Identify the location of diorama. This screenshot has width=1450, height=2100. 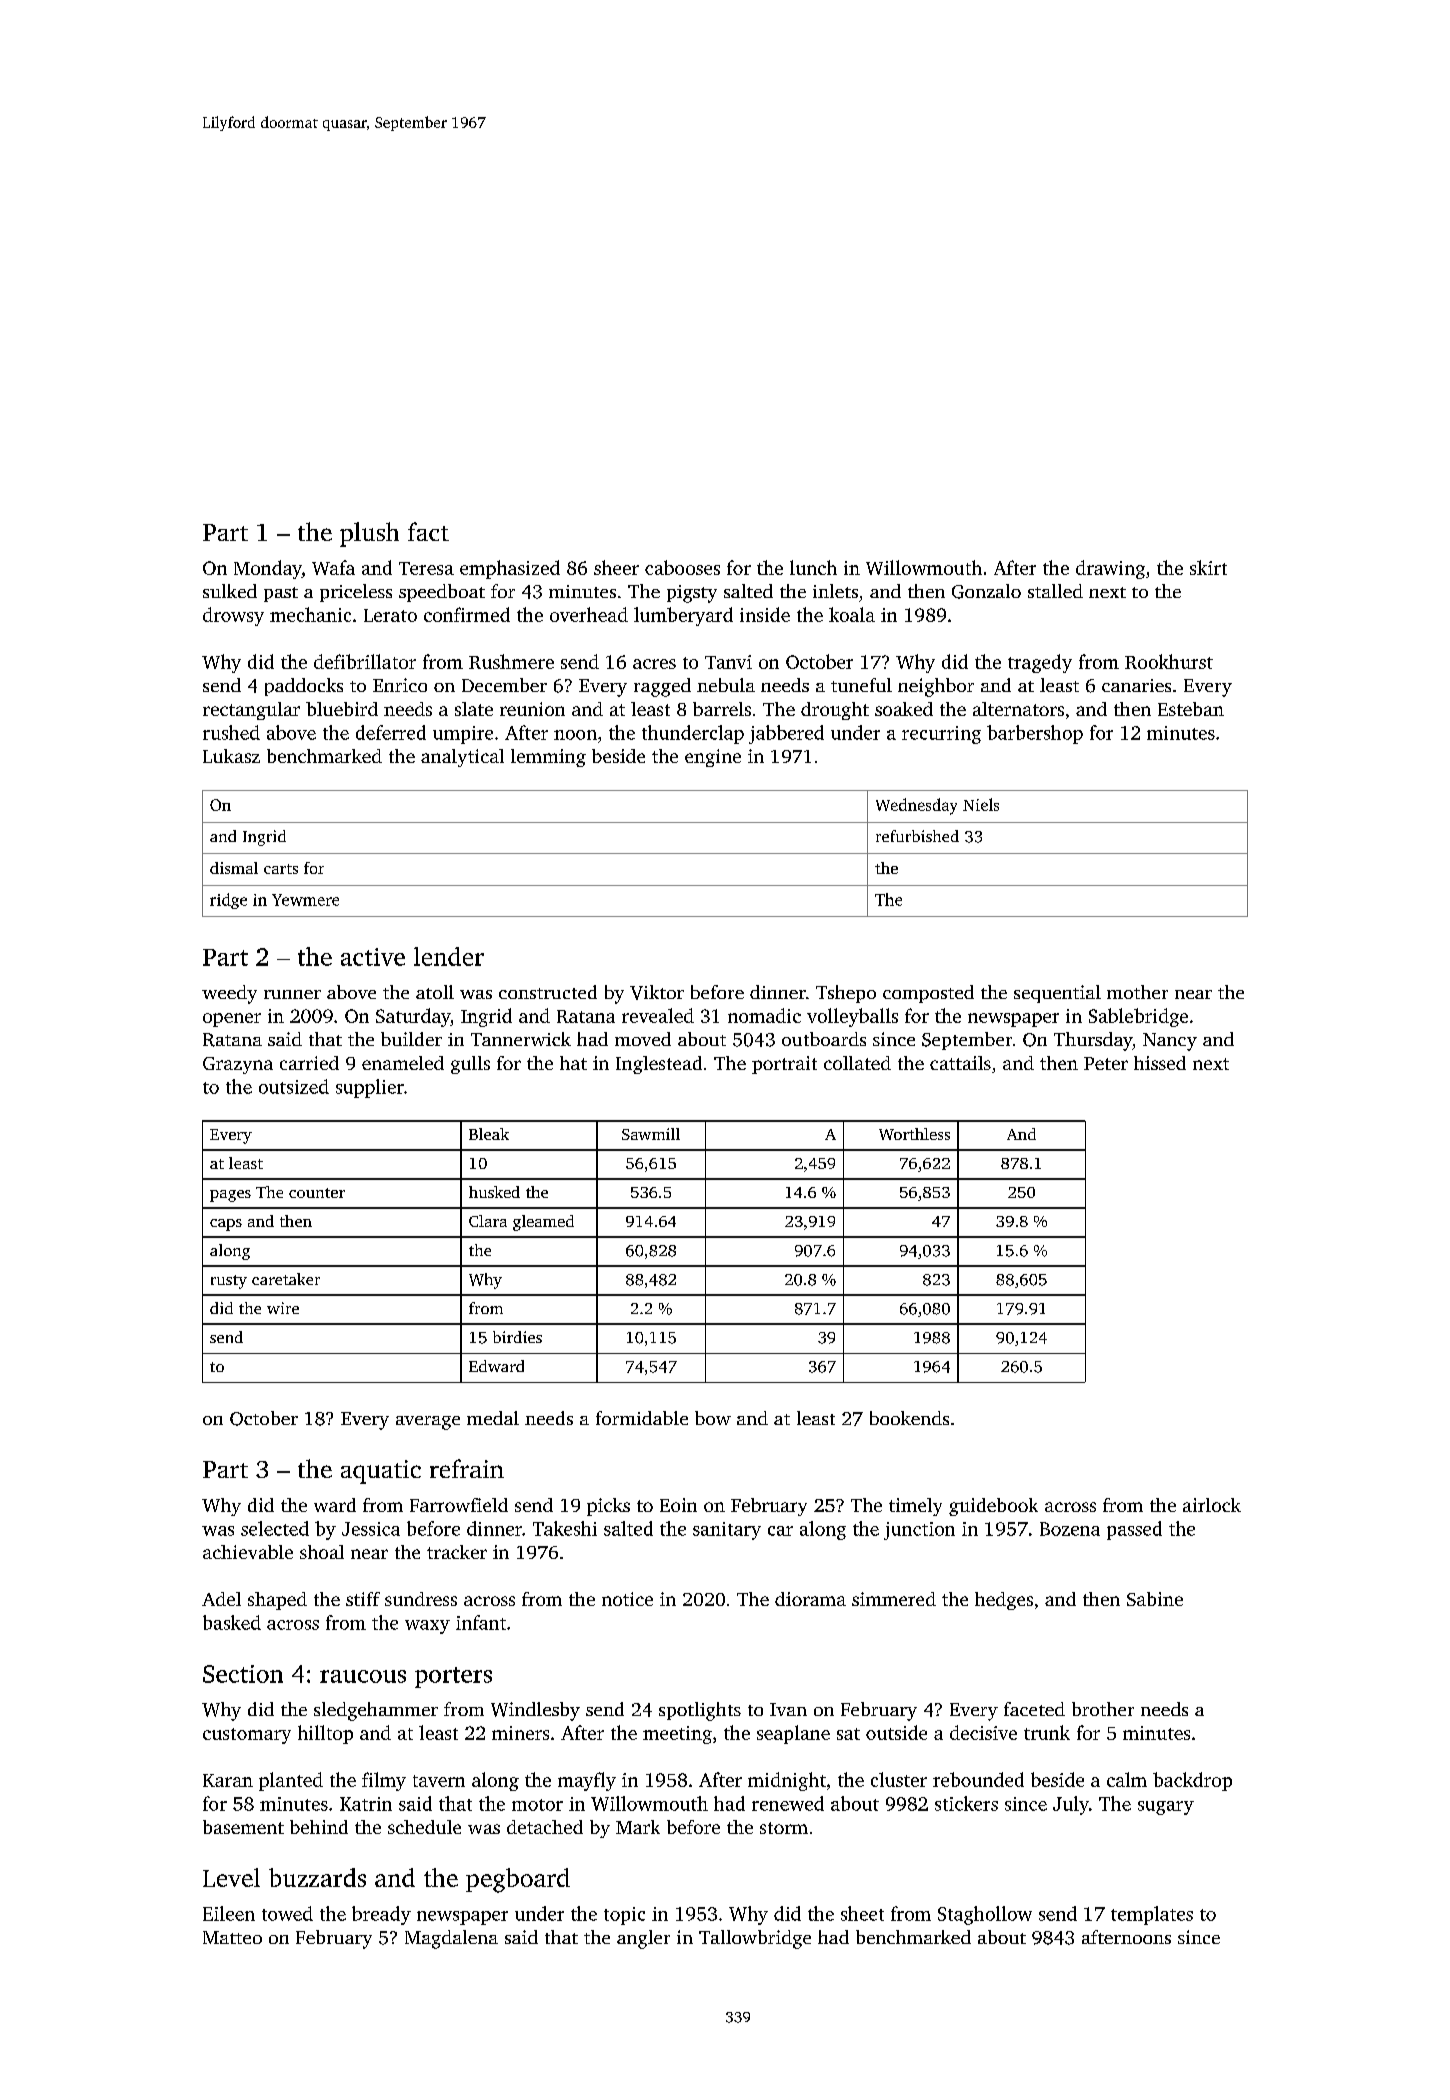
(810, 1599).
